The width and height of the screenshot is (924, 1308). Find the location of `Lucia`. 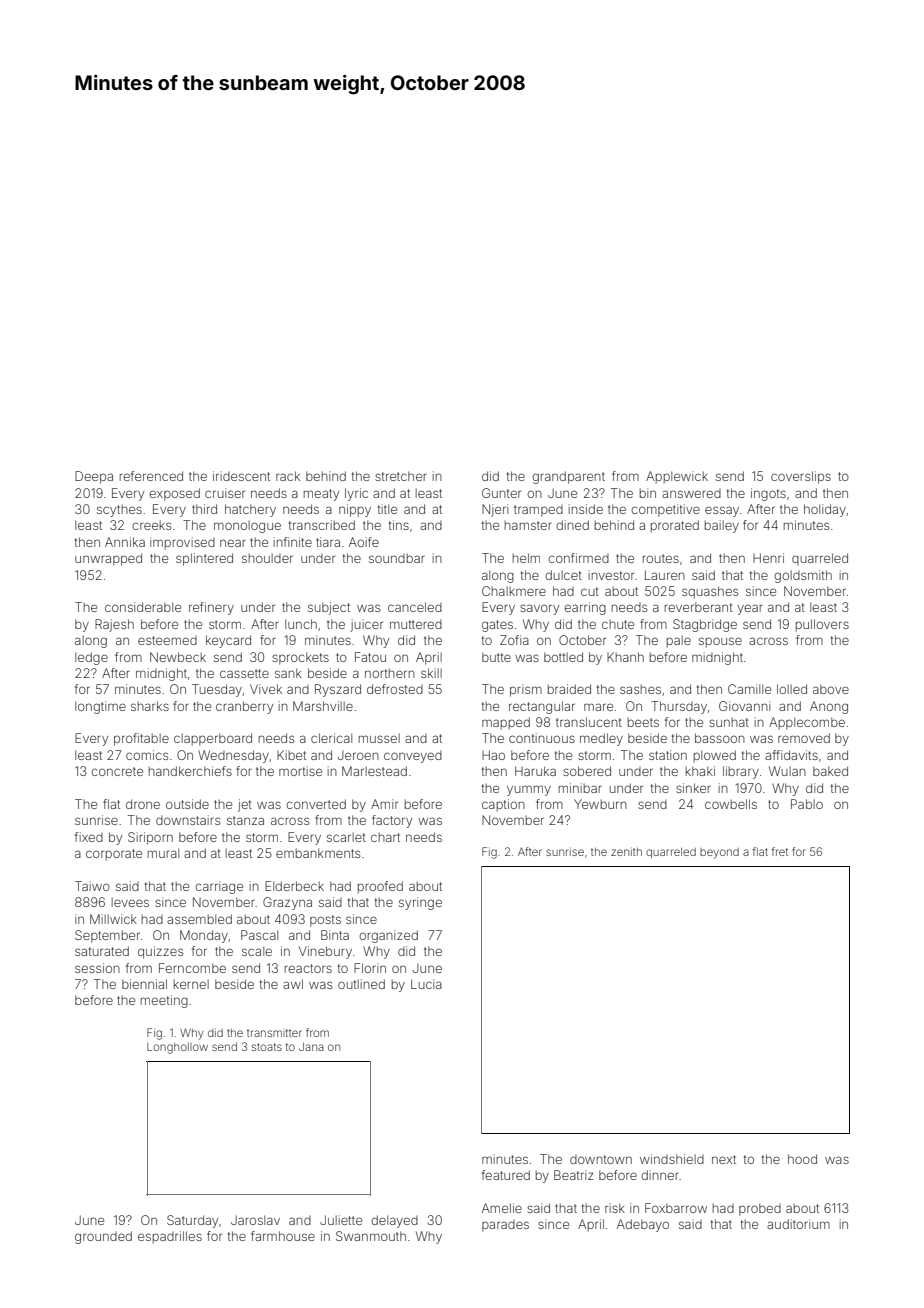

Lucia is located at coordinates (426, 984).
